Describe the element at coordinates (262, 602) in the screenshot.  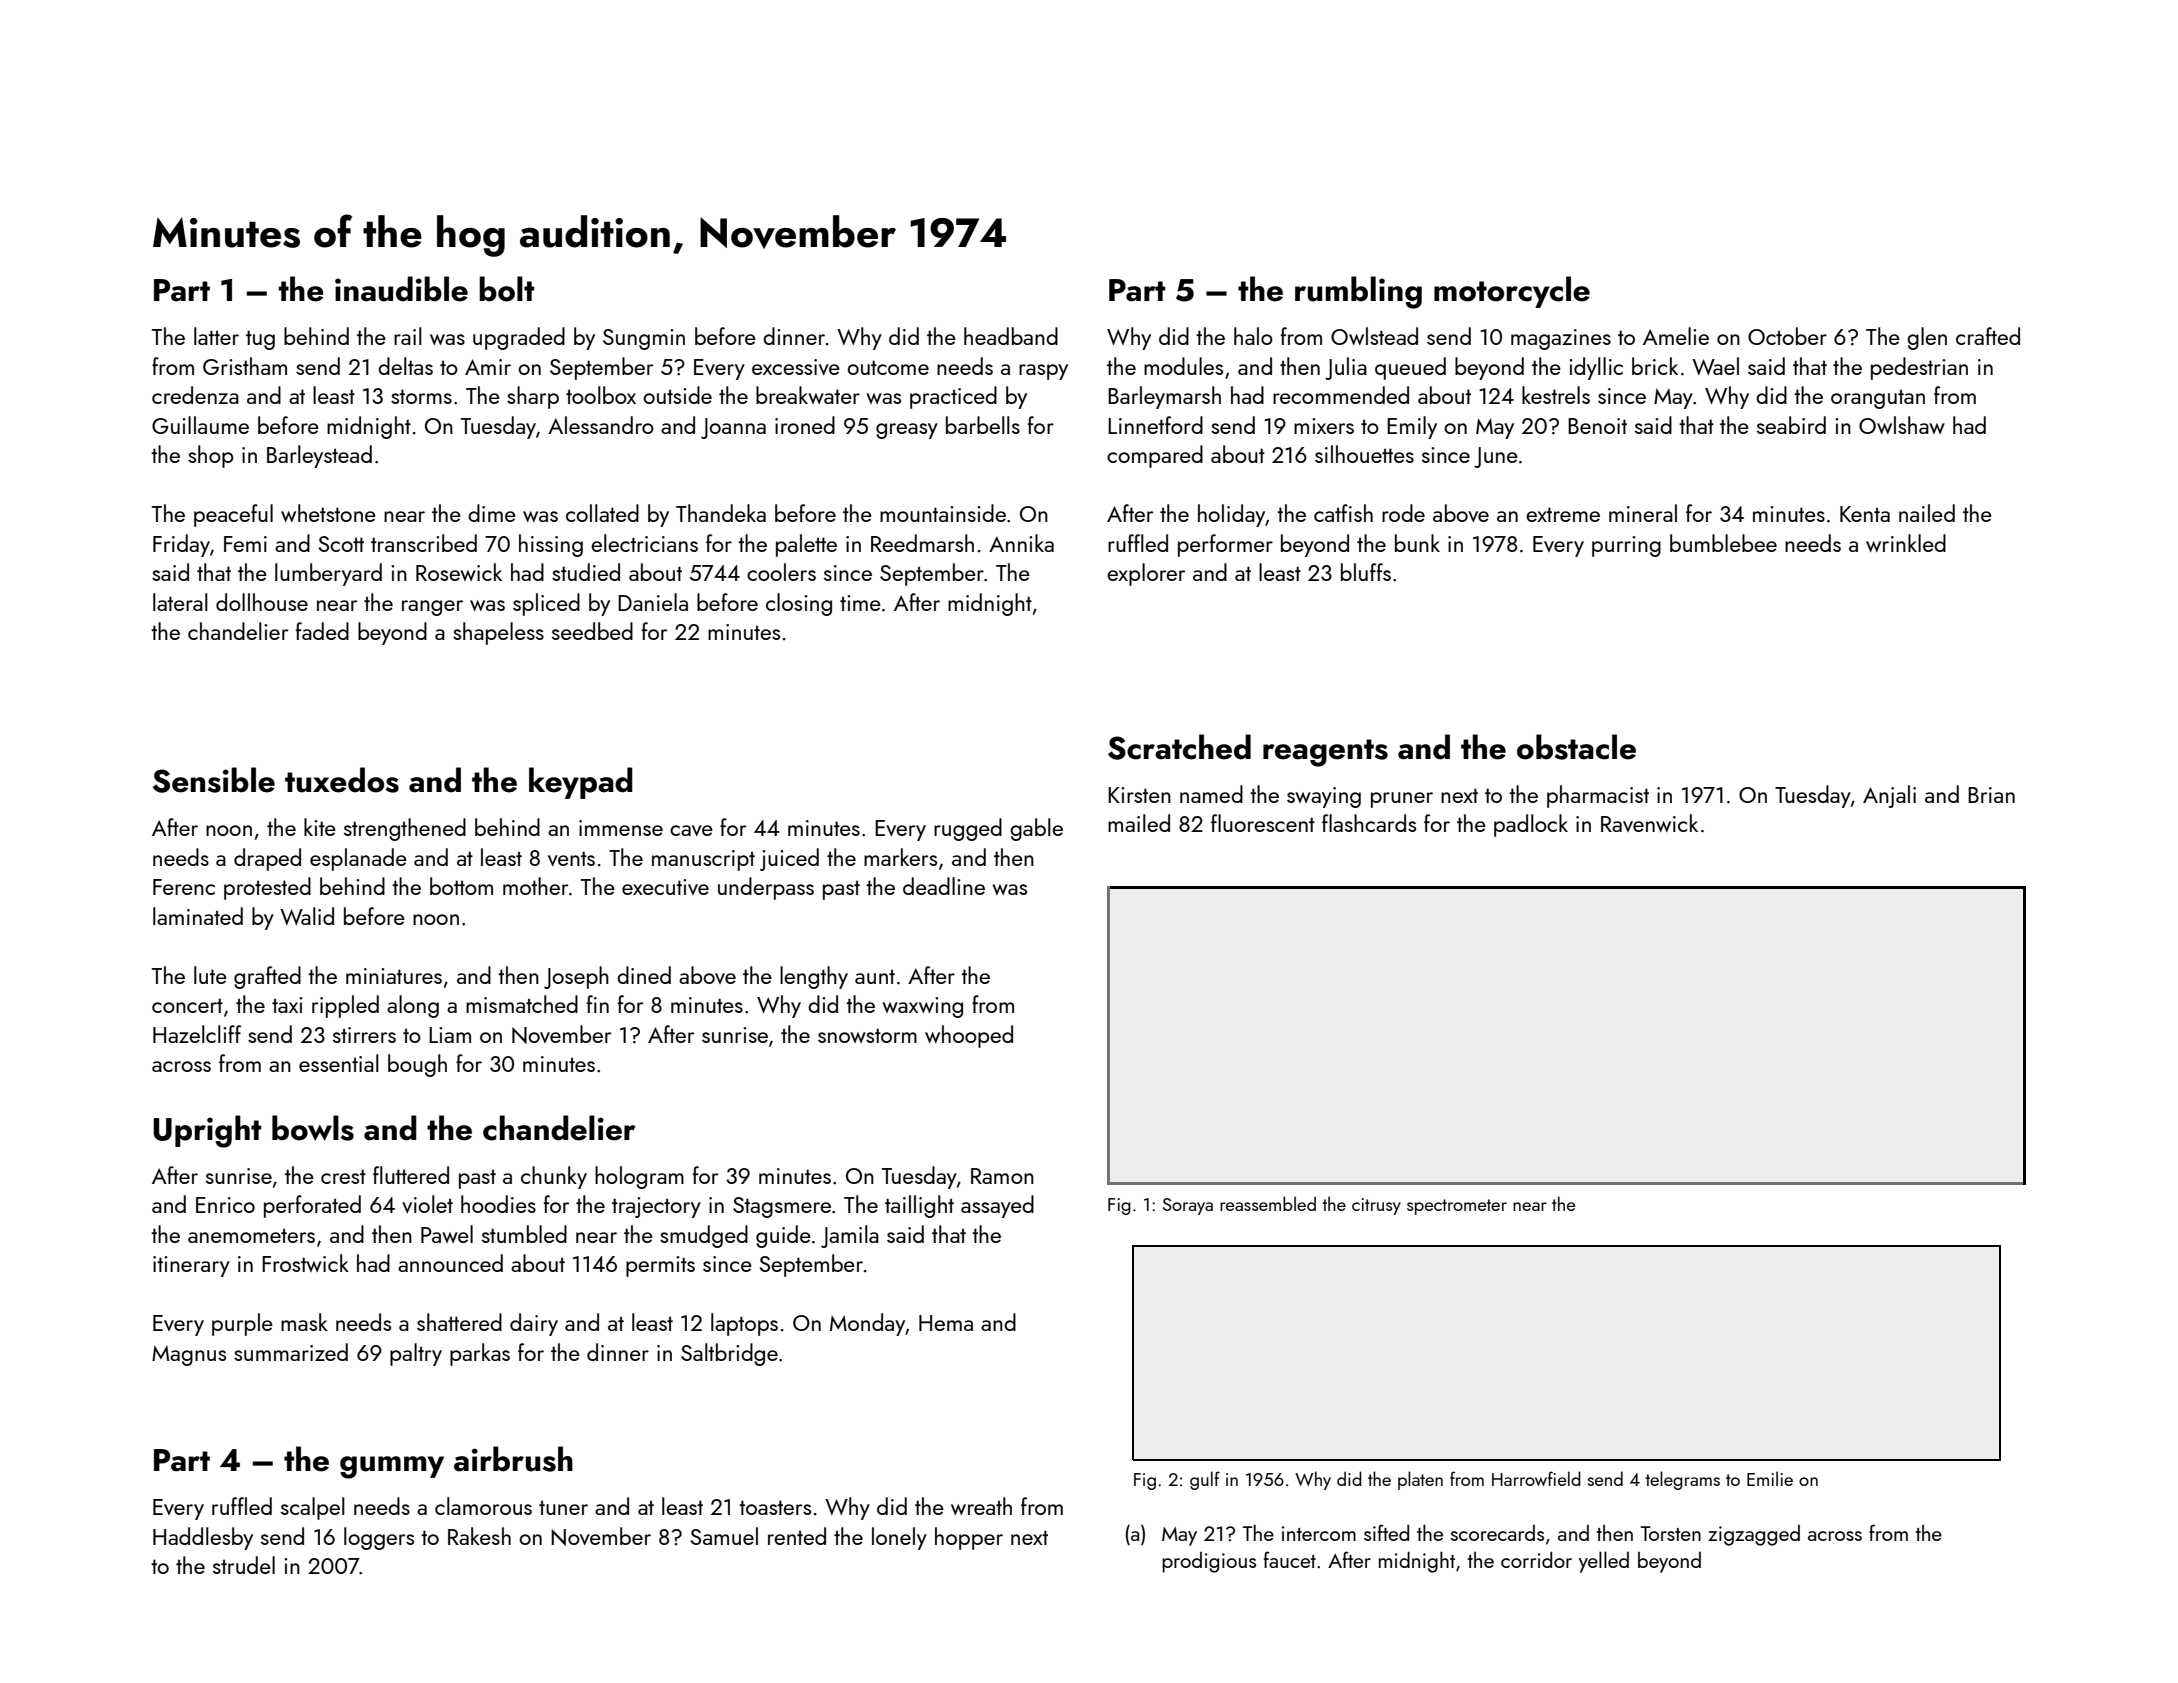
I see `dollhouse` at that location.
